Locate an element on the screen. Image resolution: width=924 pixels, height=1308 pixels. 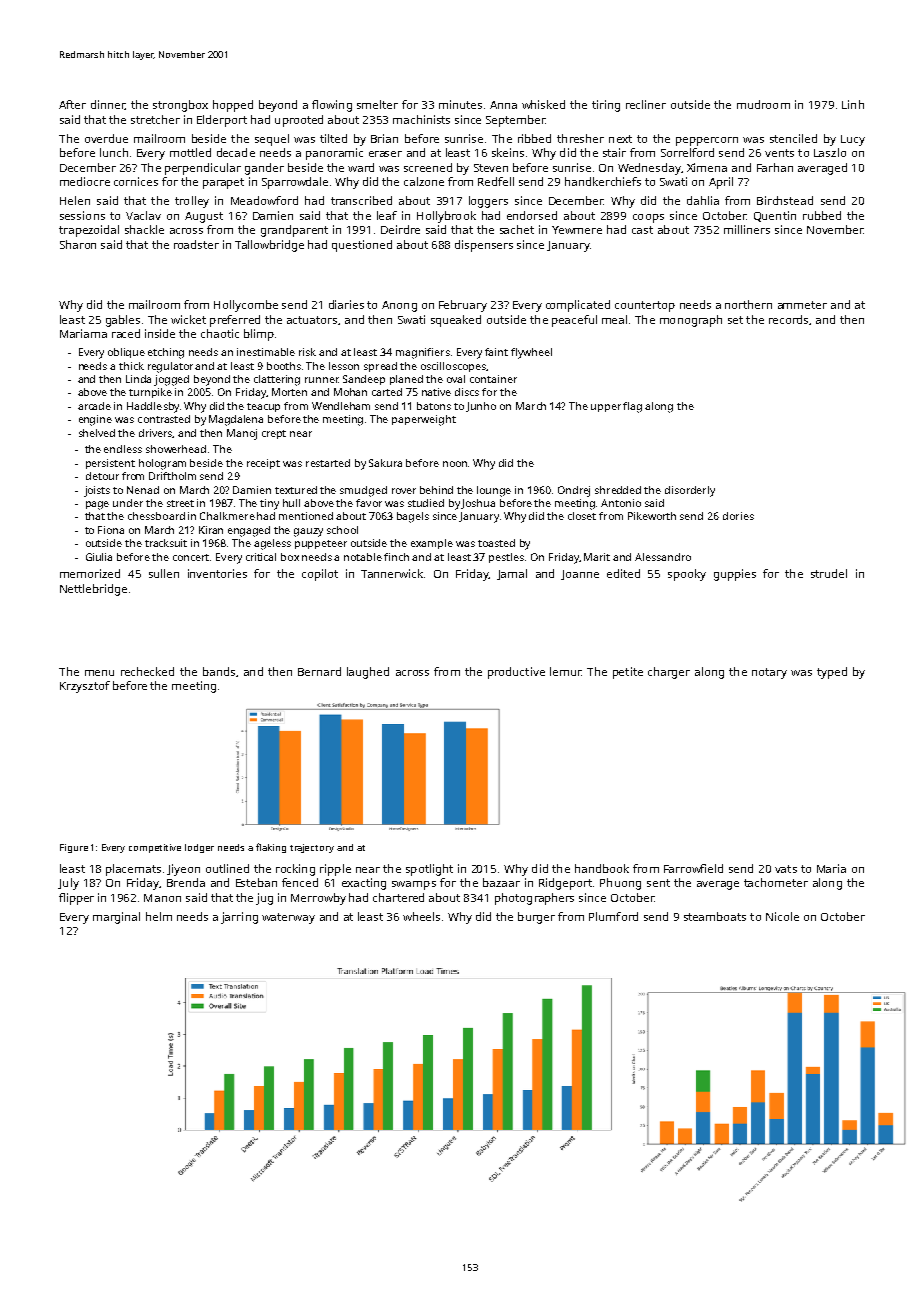
Nicole is located at coordinates (782, 916).
